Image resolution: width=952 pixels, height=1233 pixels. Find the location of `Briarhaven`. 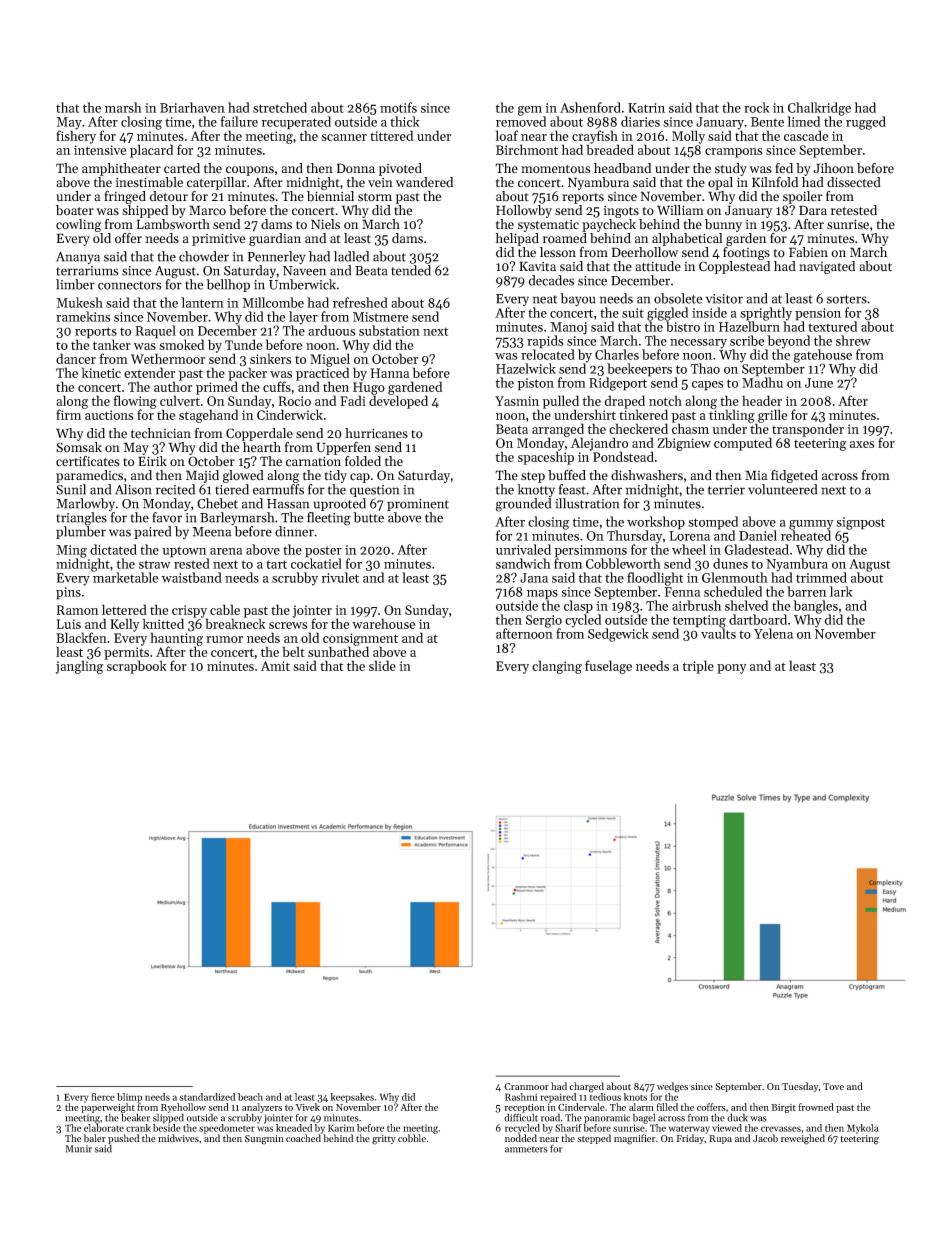

Briarhaven is located at coordinates (192, 107).
